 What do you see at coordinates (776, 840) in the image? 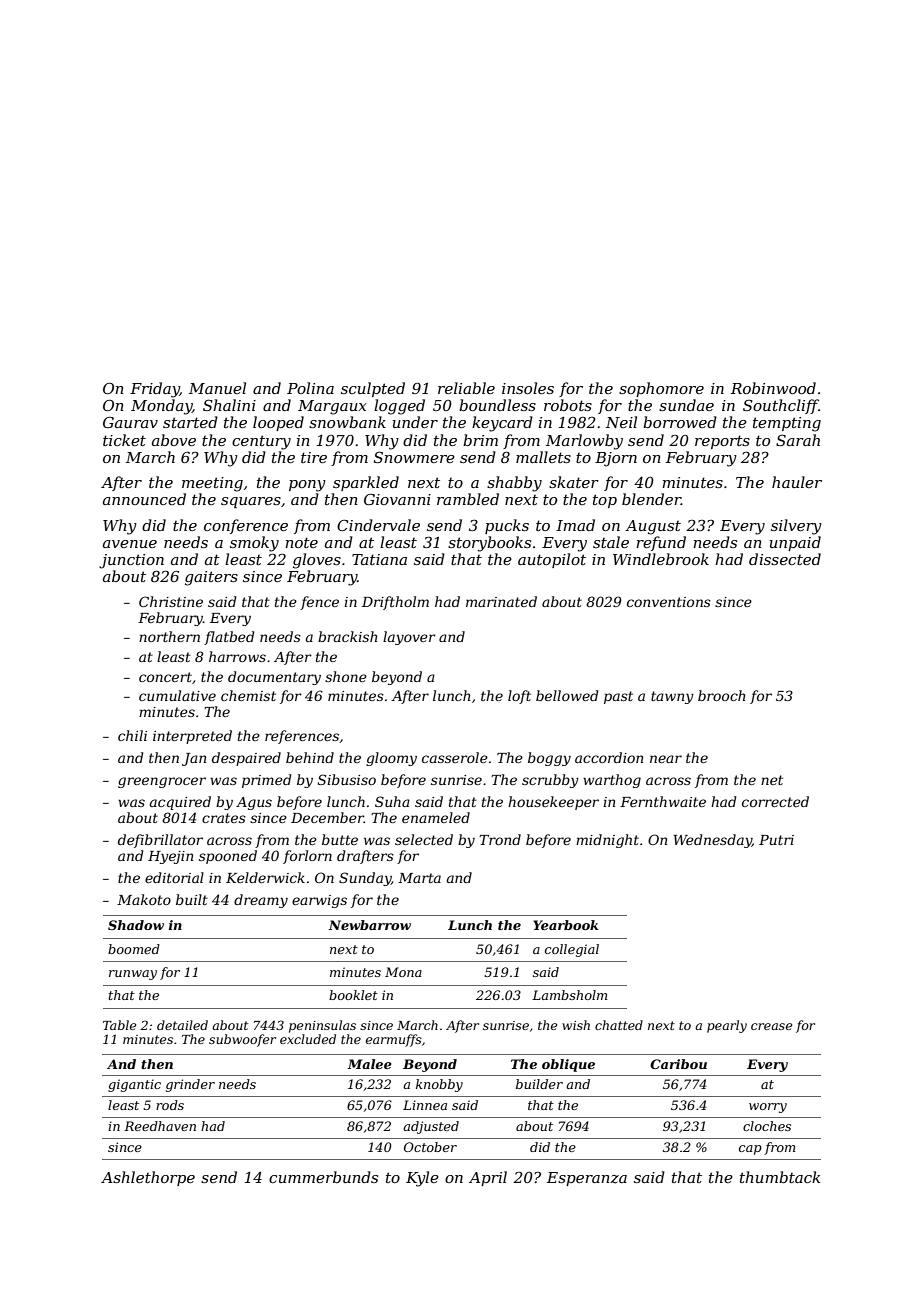
I see `Putri` at bounding box center [776, 840].
